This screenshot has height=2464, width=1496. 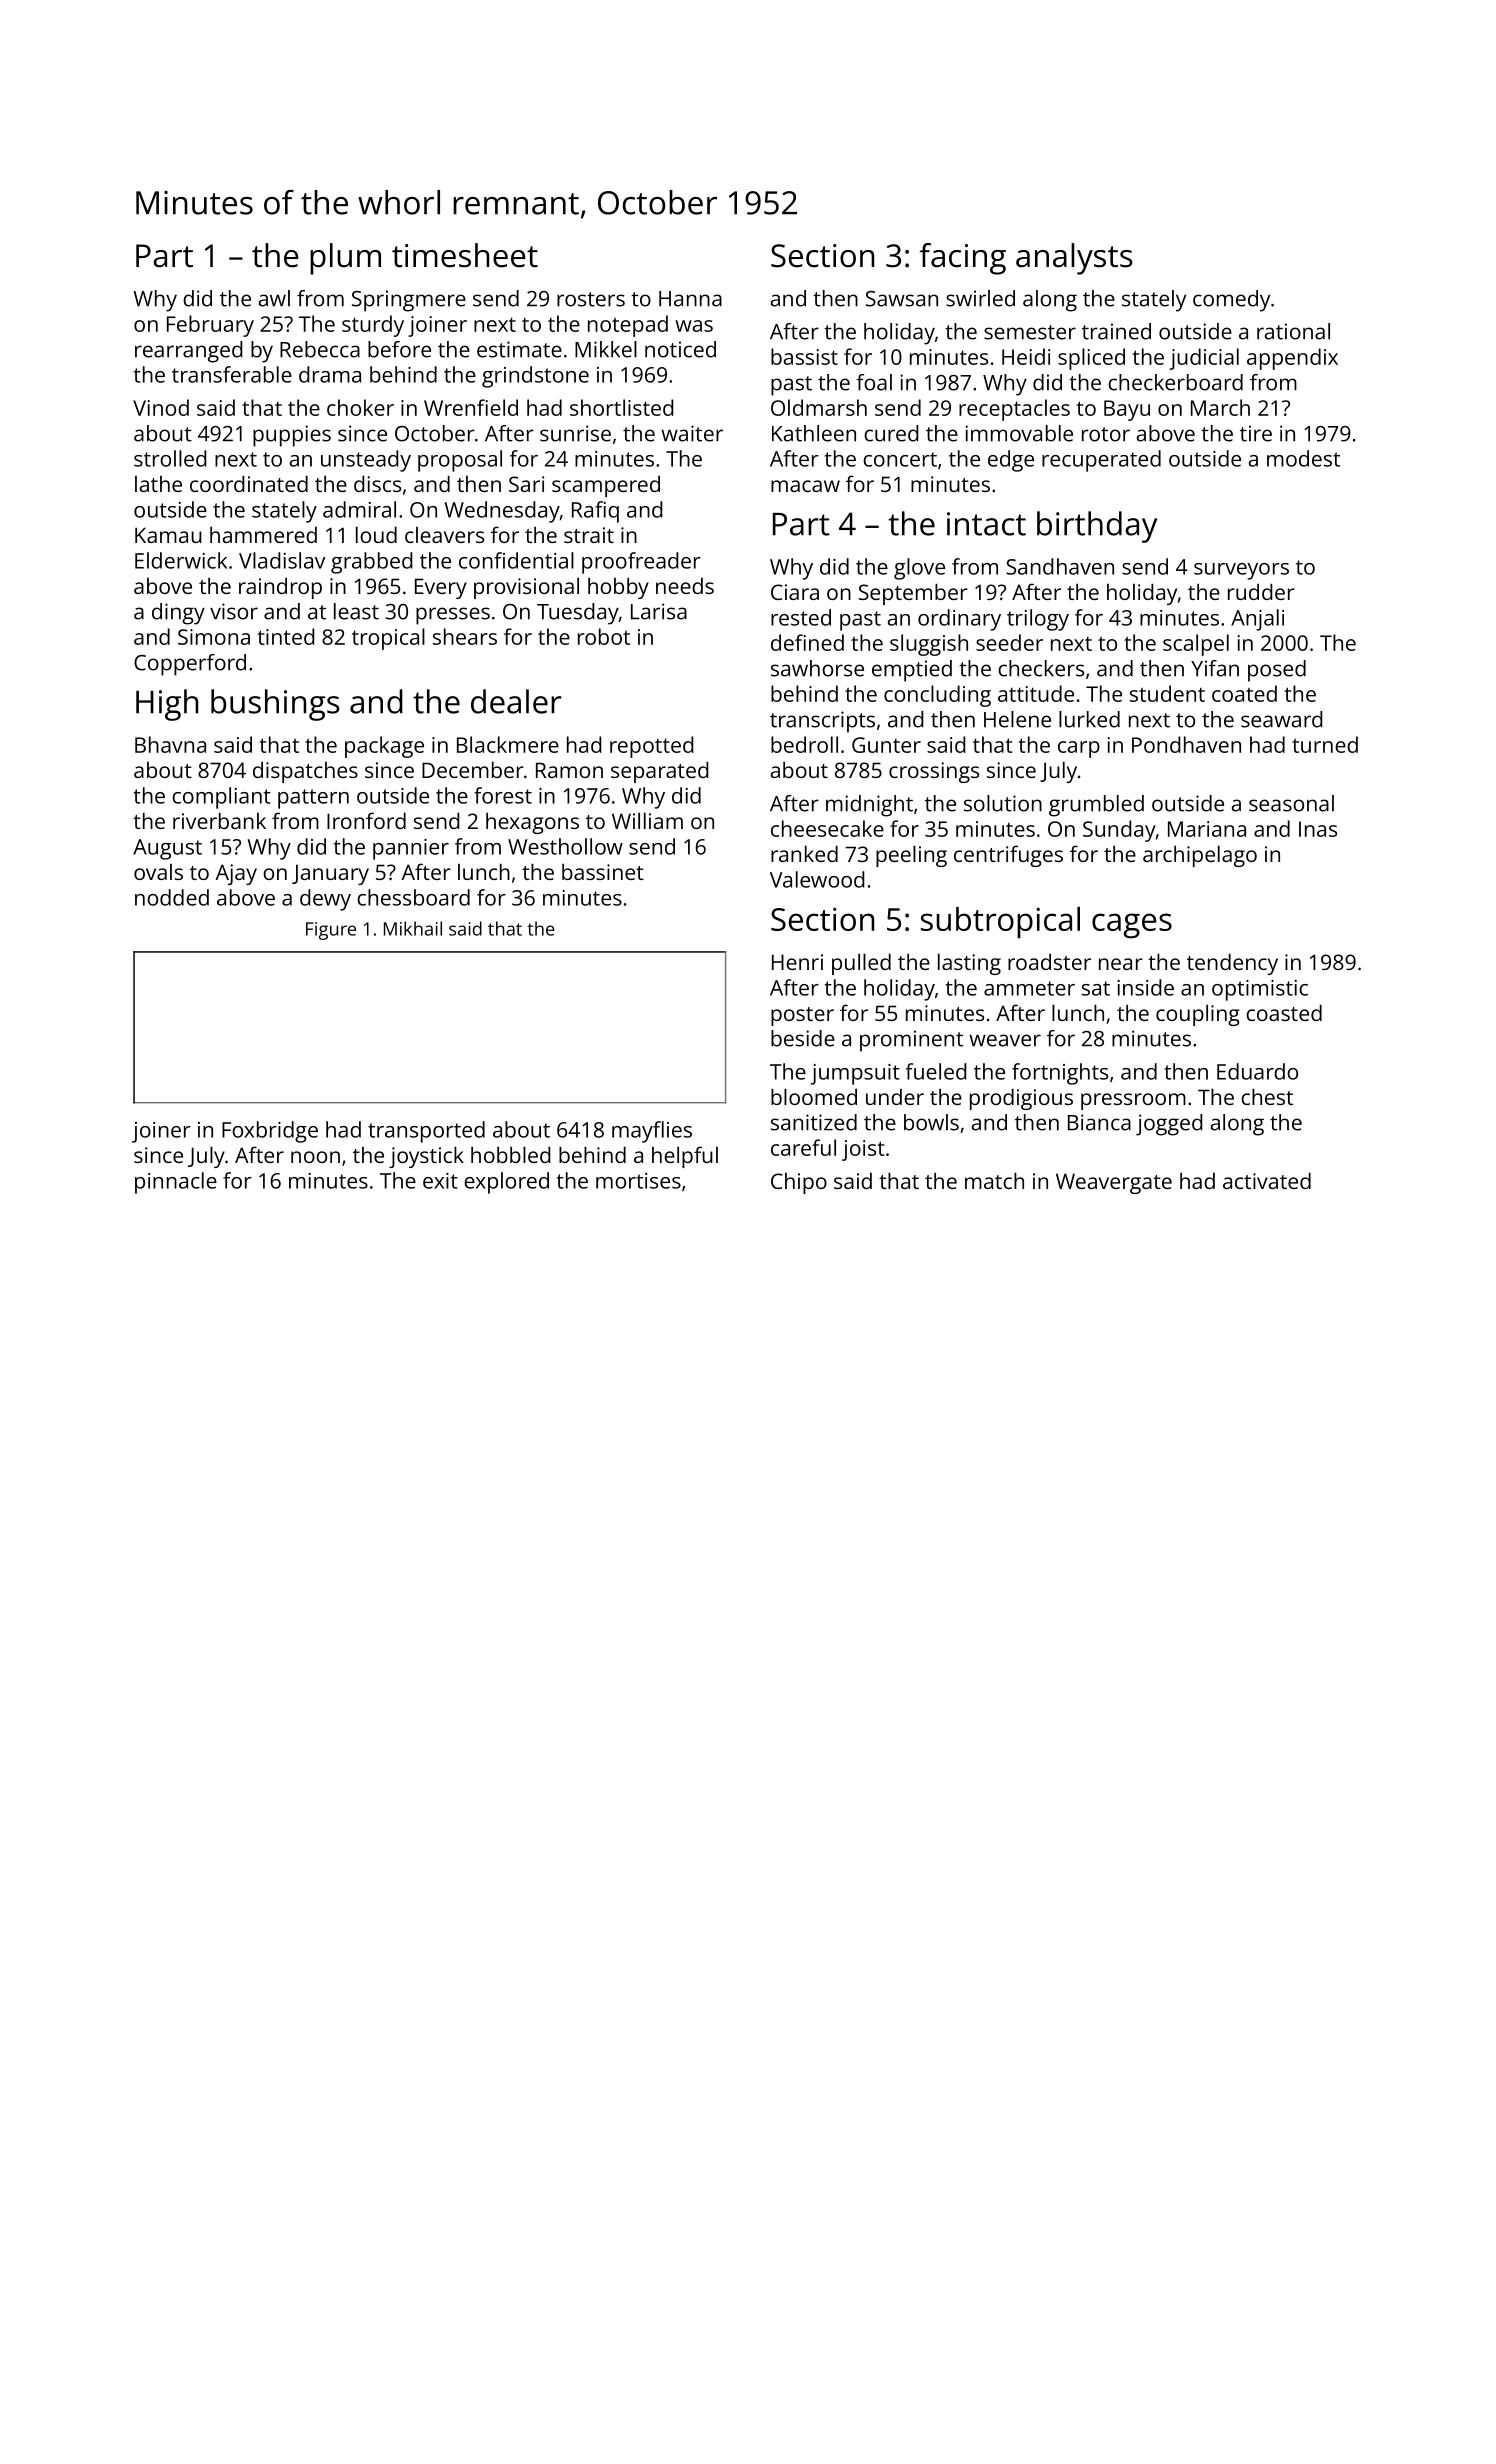 What do you see at coordinates (270, 1132) in the screenshot?
I see `Foxbridge` at bounding box center [270, 1132].
